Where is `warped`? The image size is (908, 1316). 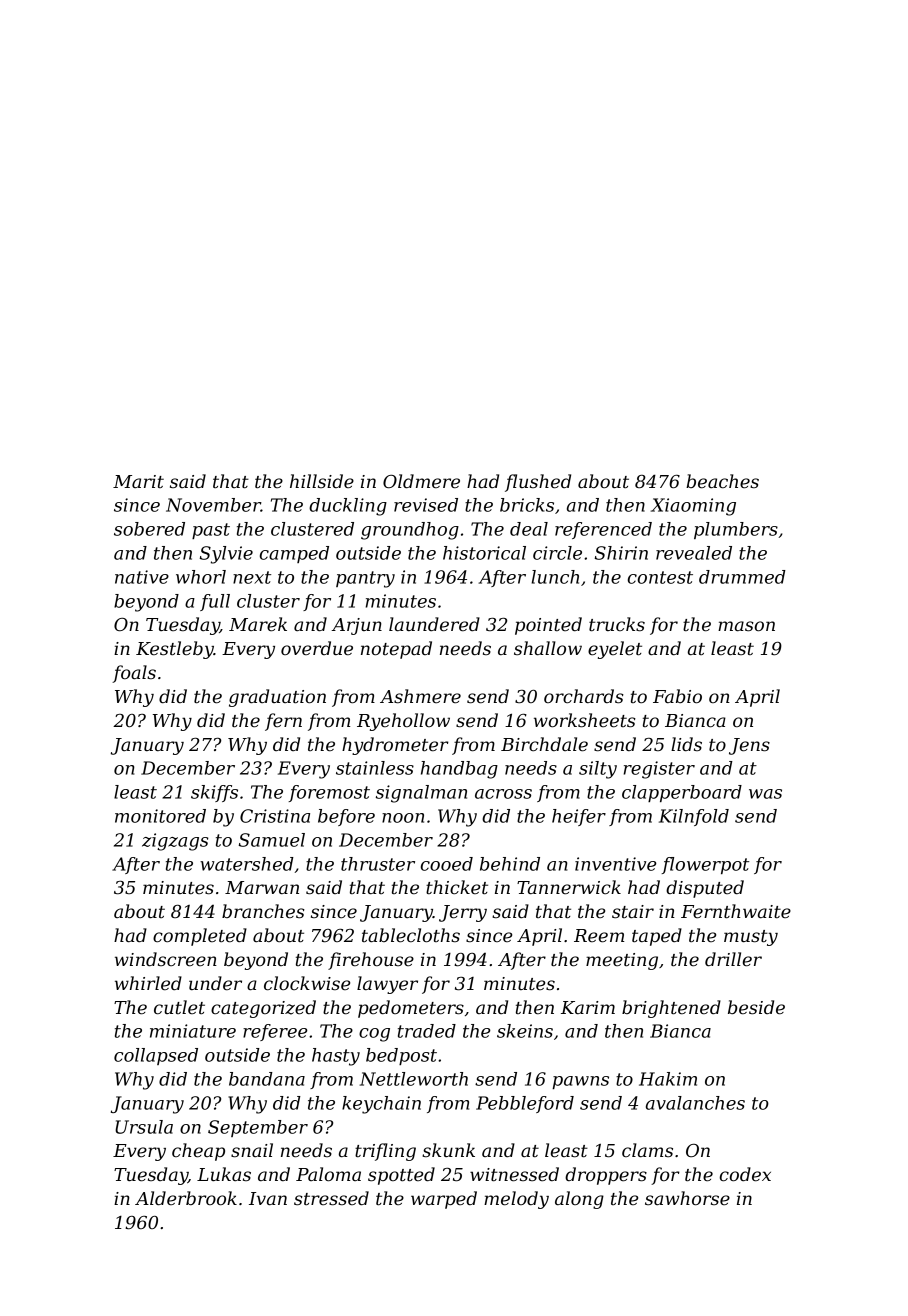
warped is located at coordinates (444, 1200).
